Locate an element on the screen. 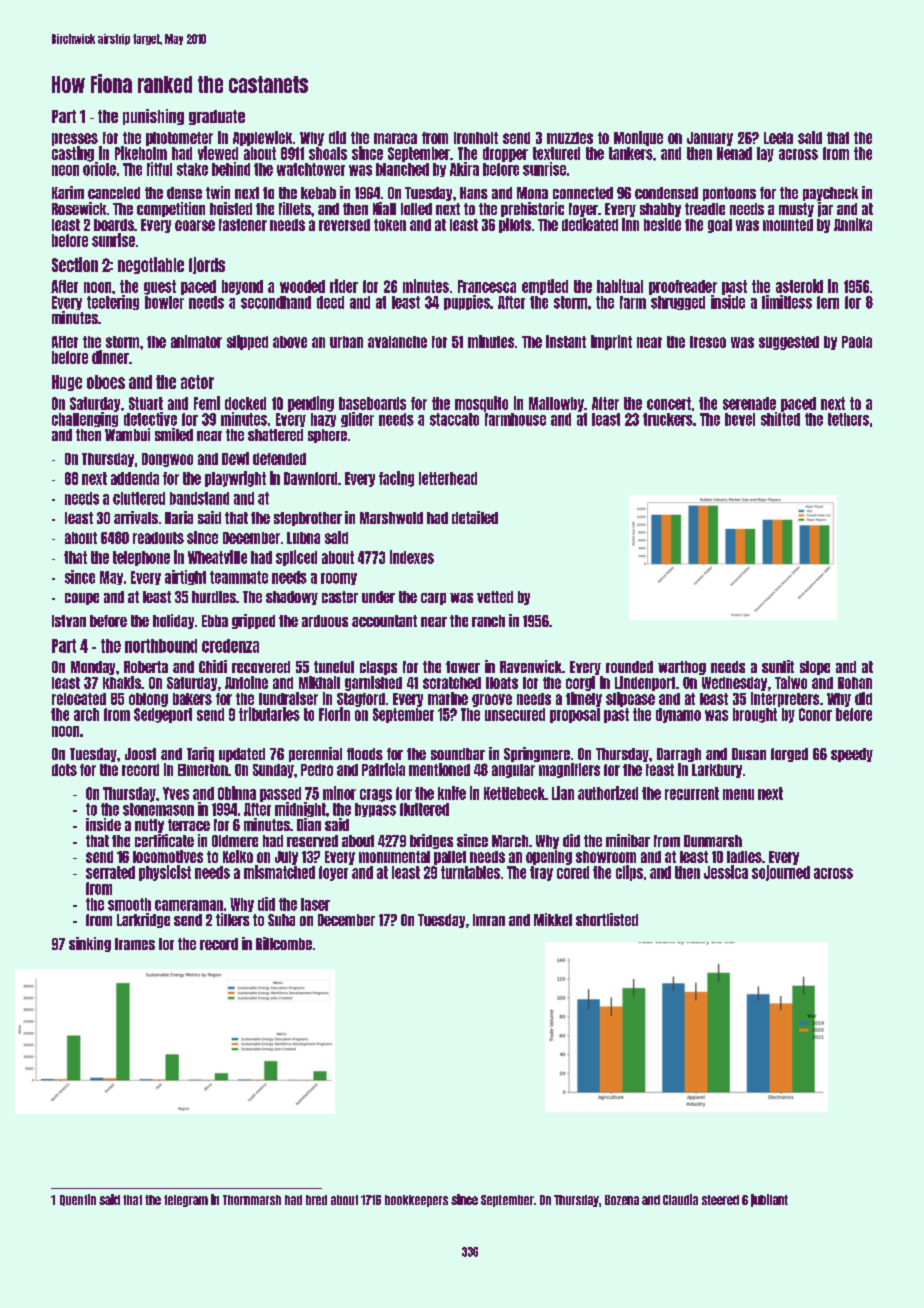 This screenshot has height=1308, width=924. frames is located at coordinates (135, 944).
